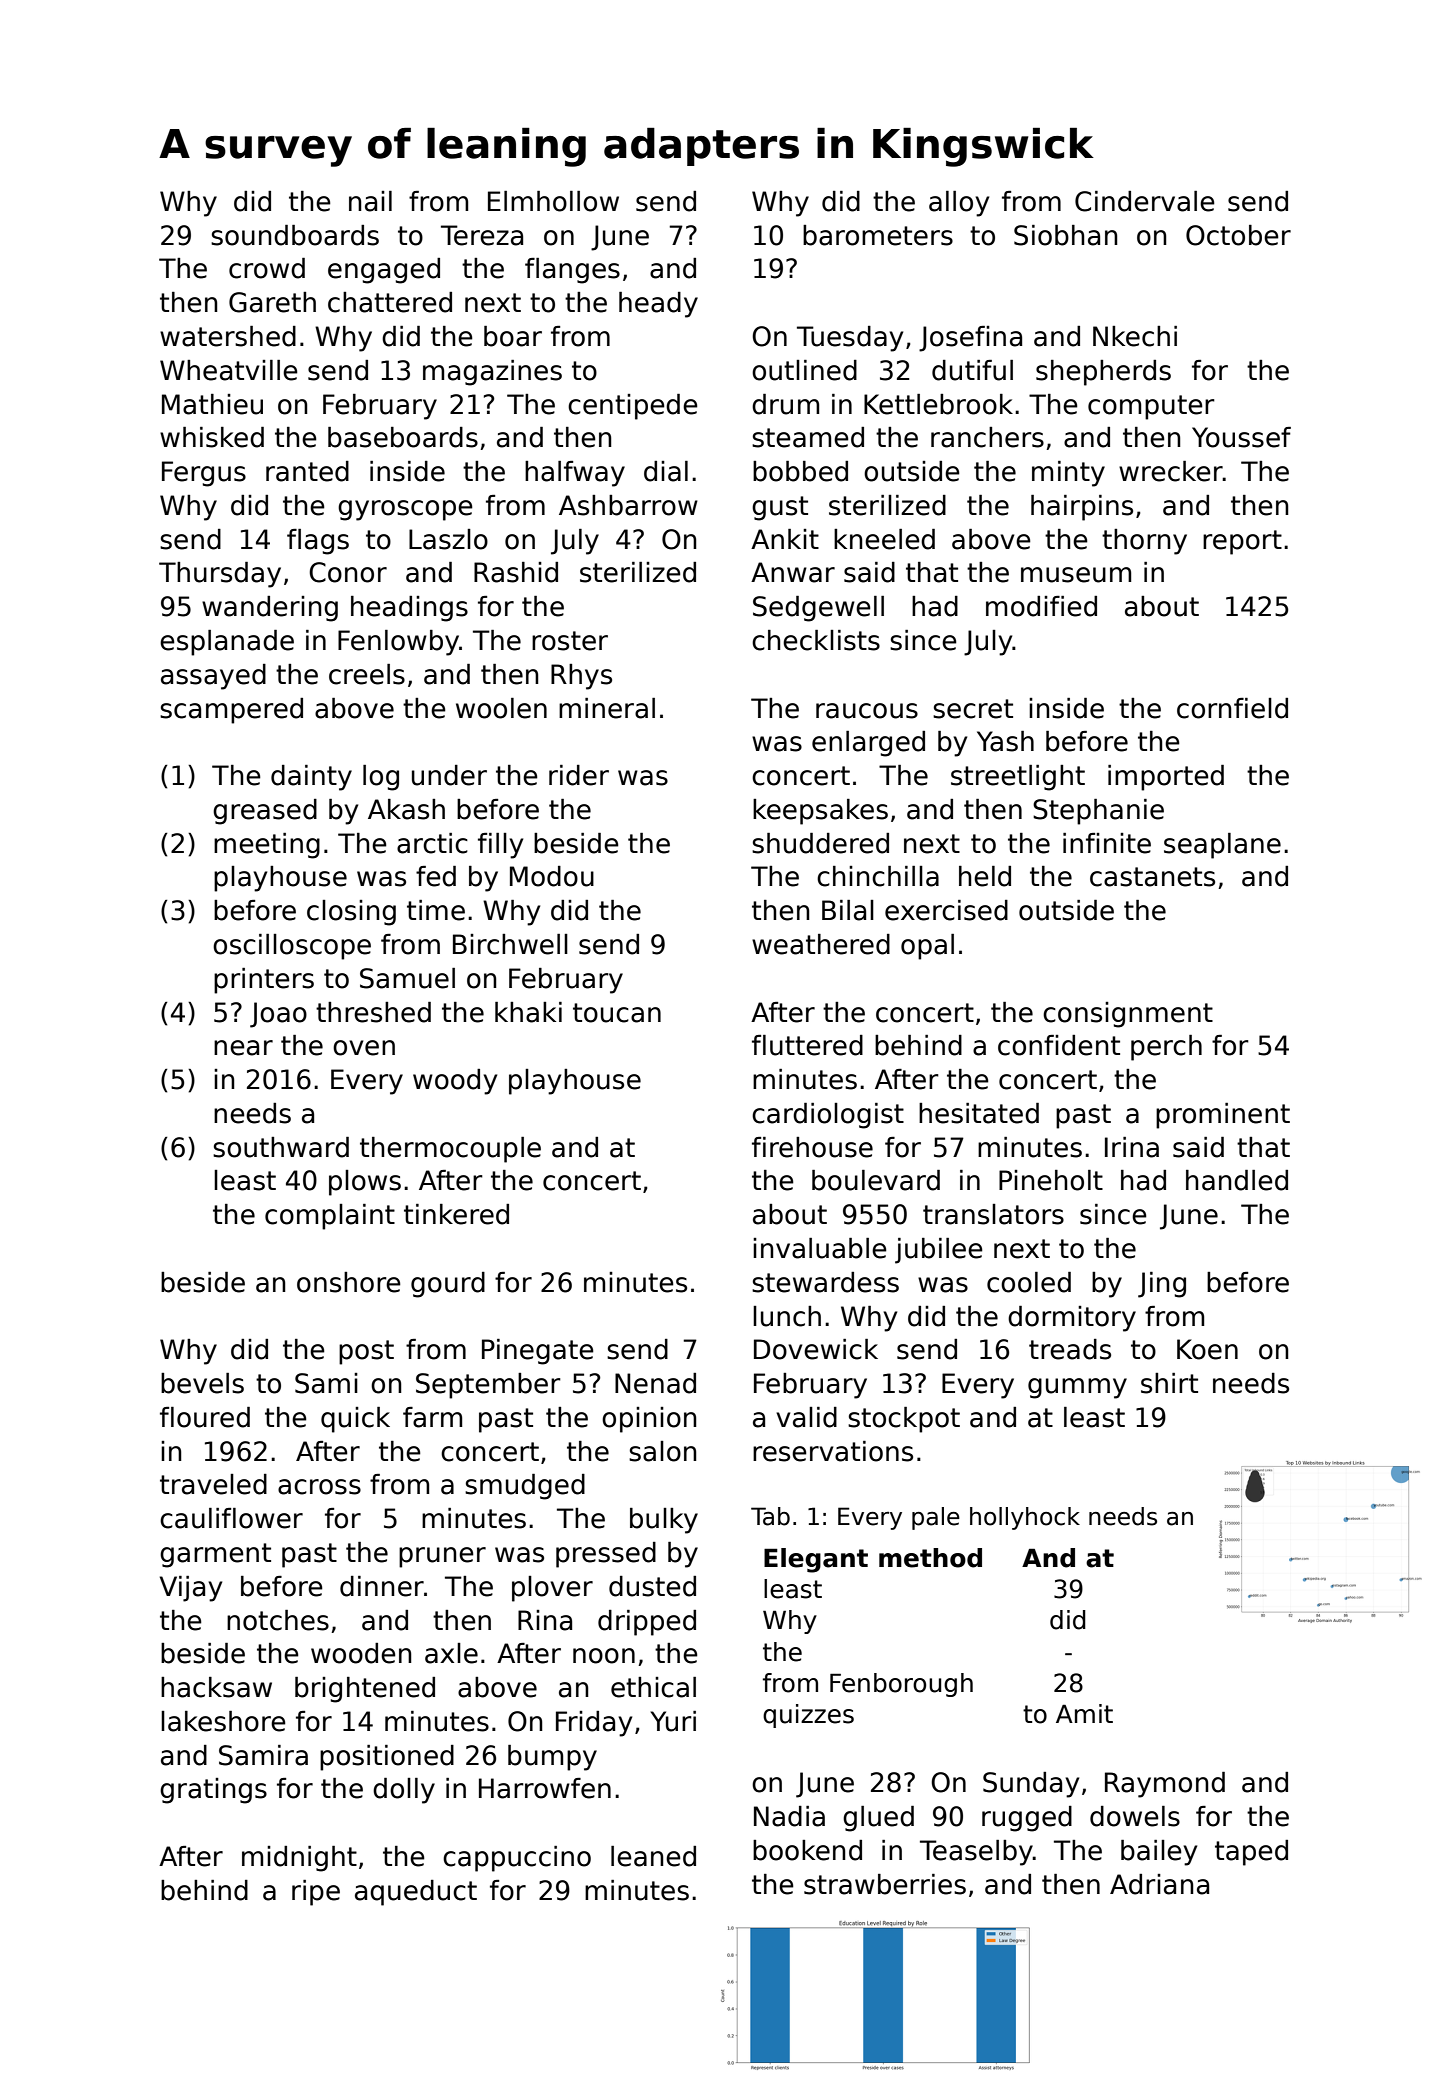 This document has width=1450, height=2100. What do you see at coordinates (820, 812) in the document?
I see `keepsakes` at bounding box center [820, 812].
